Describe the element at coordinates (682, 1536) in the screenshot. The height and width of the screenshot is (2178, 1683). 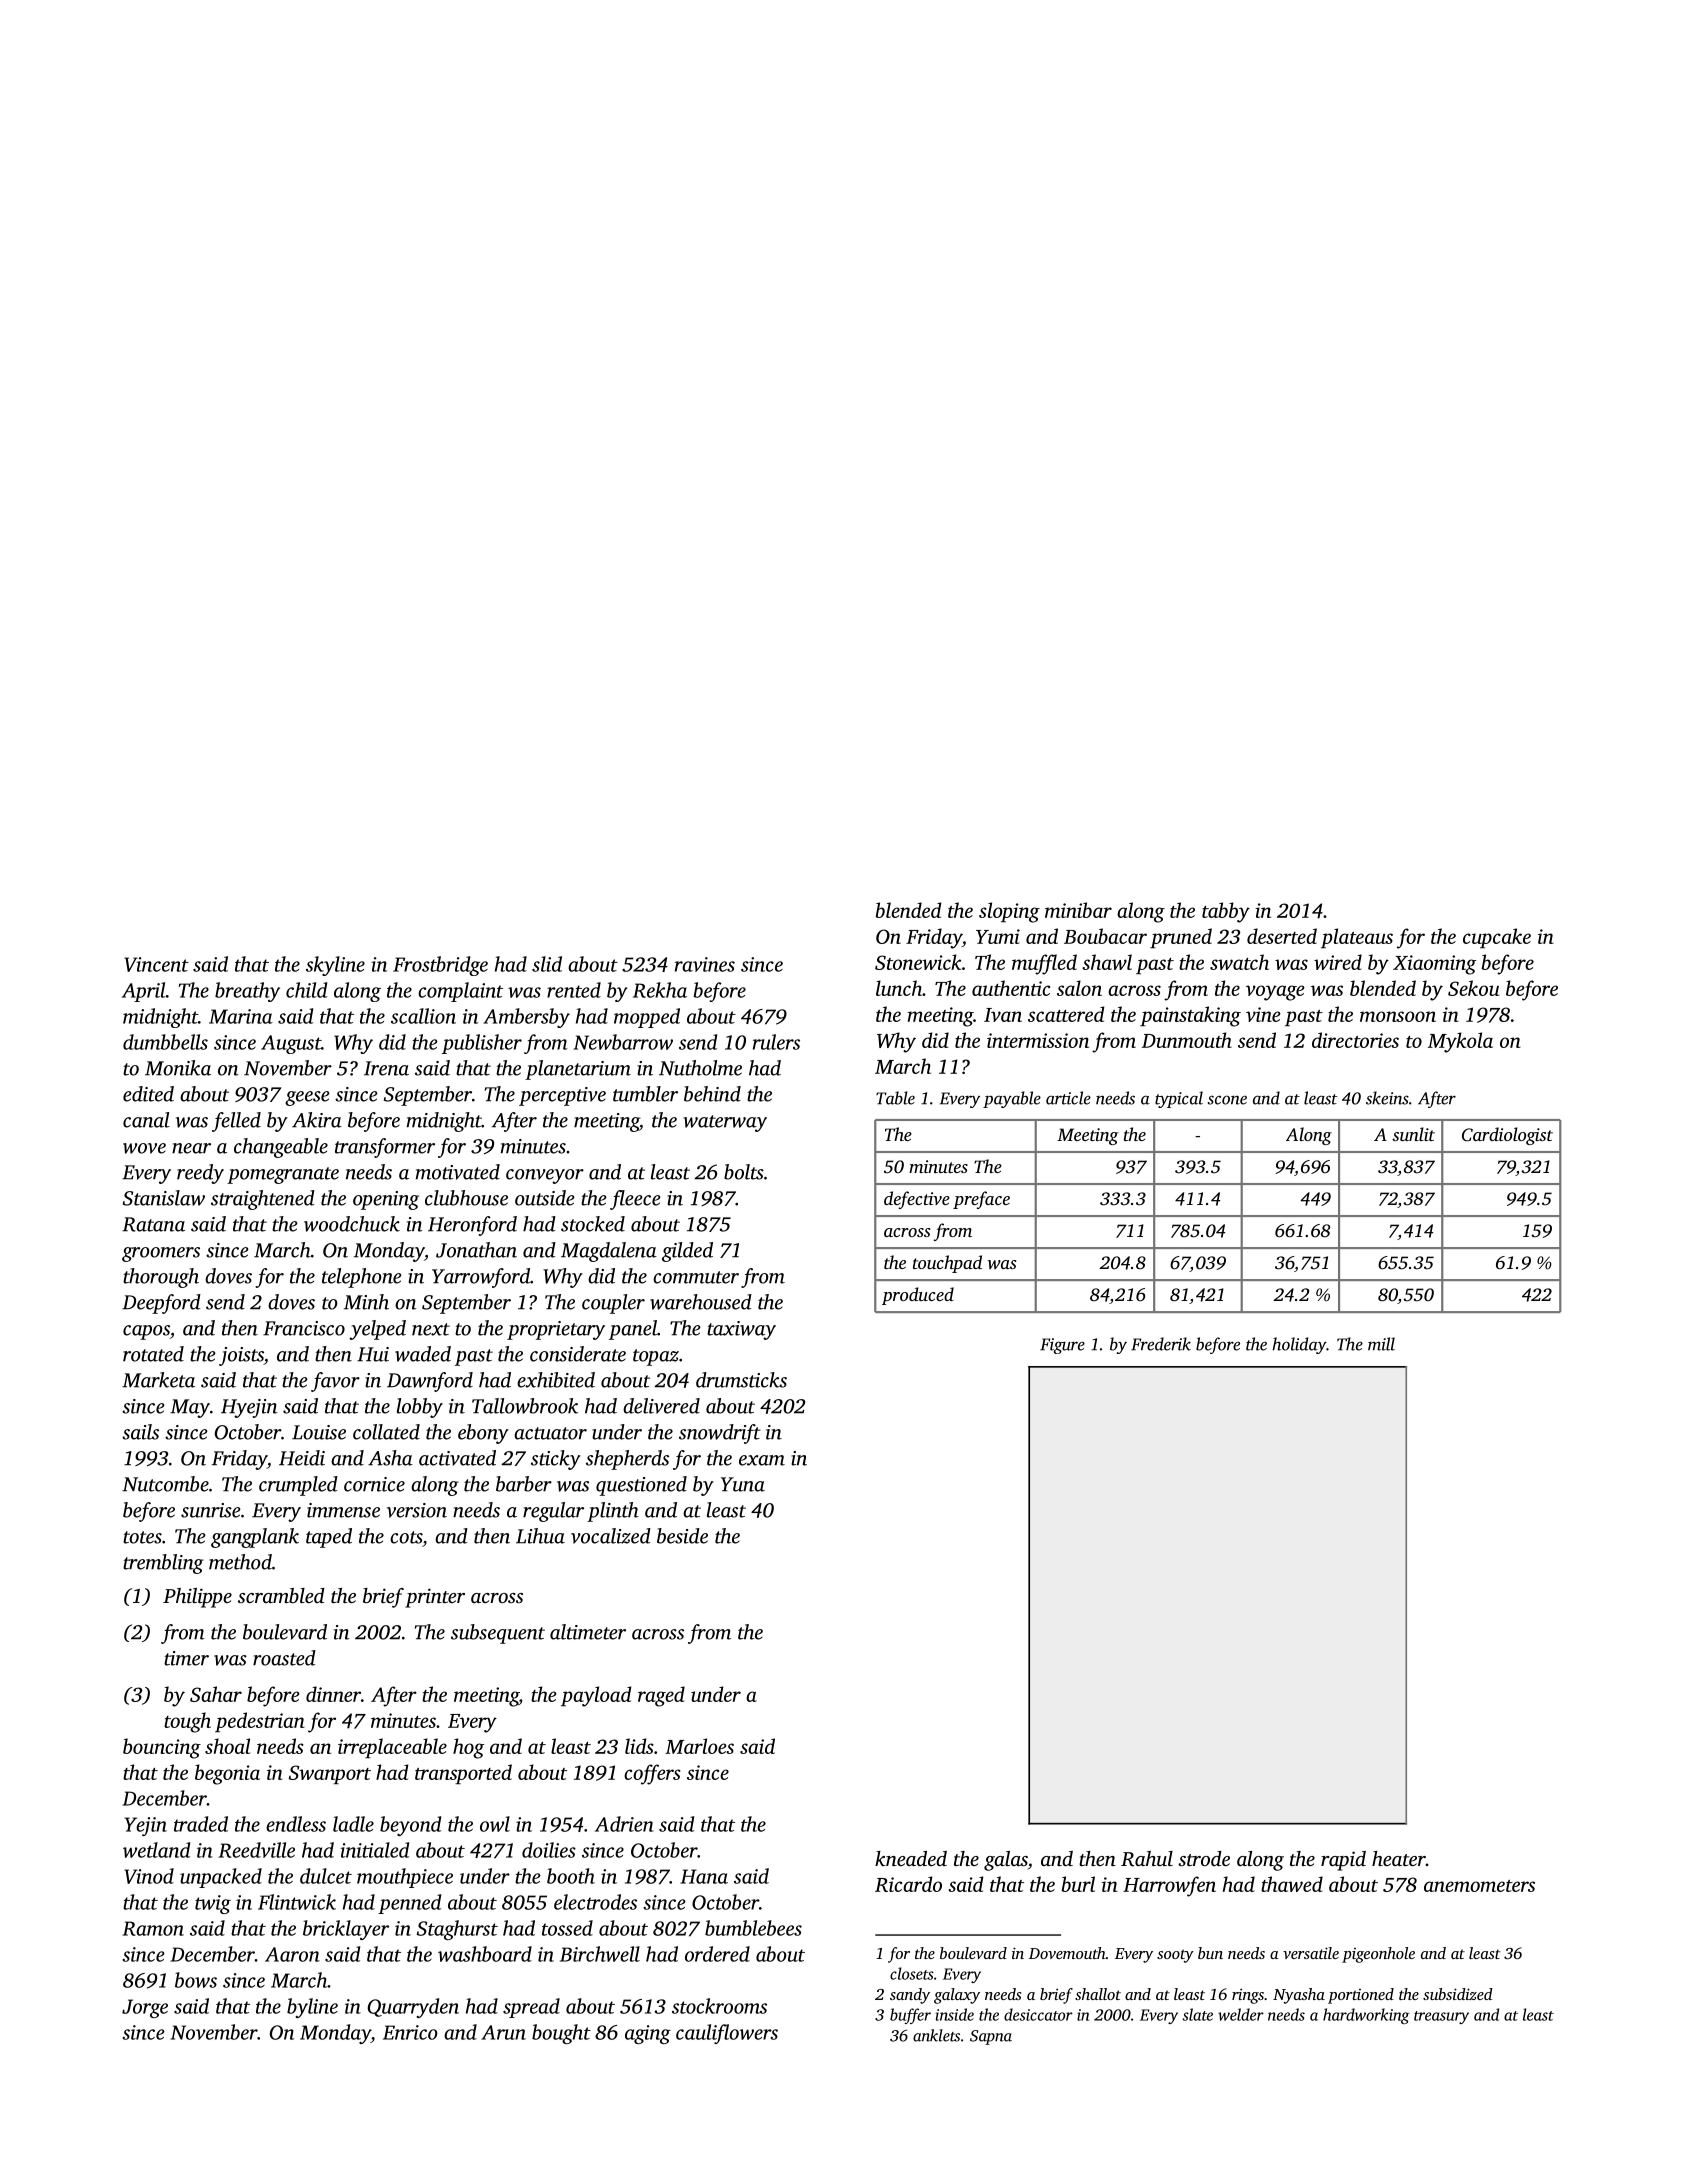
I see `beside` at that location.
